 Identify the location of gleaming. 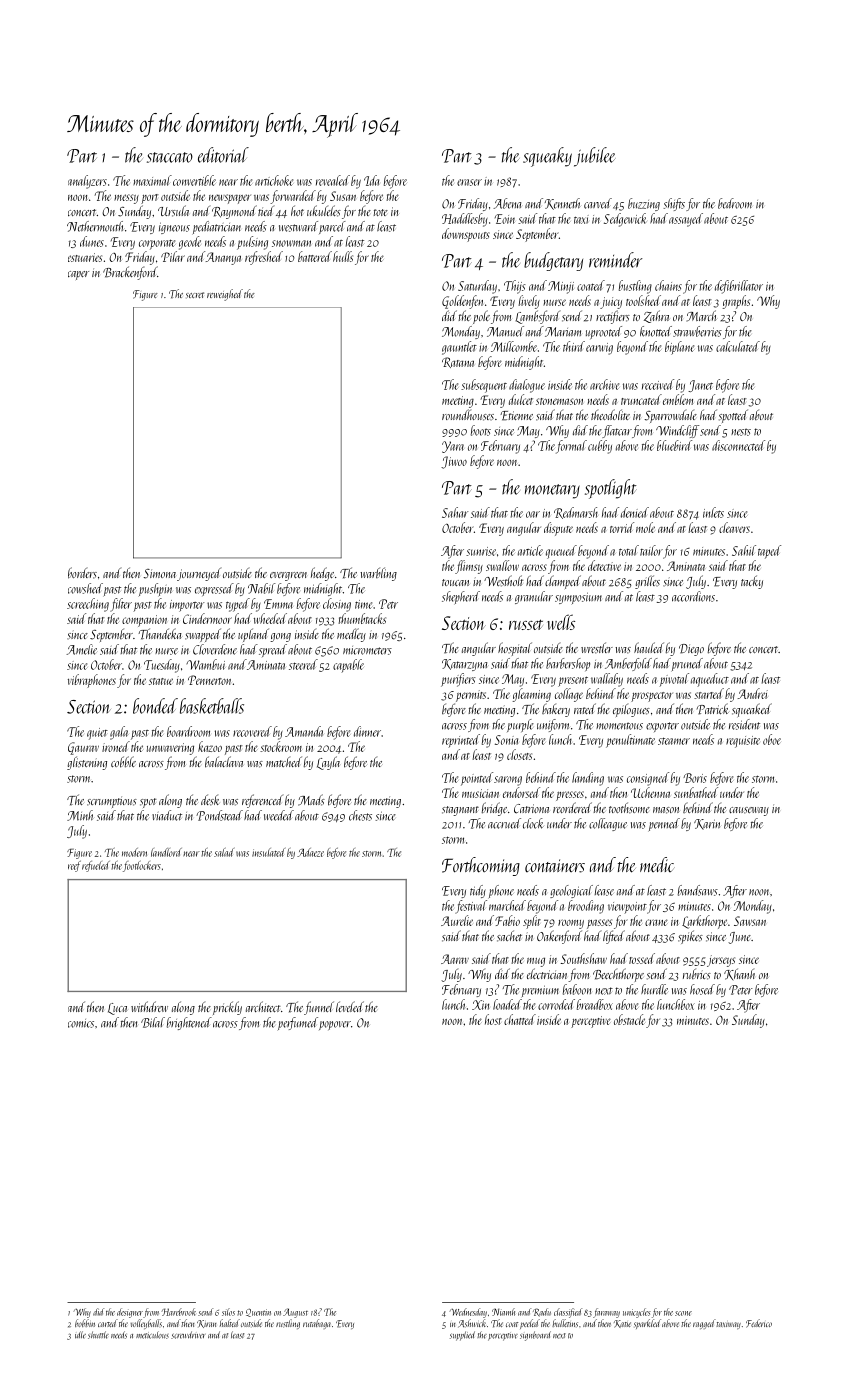
(532, 695).
